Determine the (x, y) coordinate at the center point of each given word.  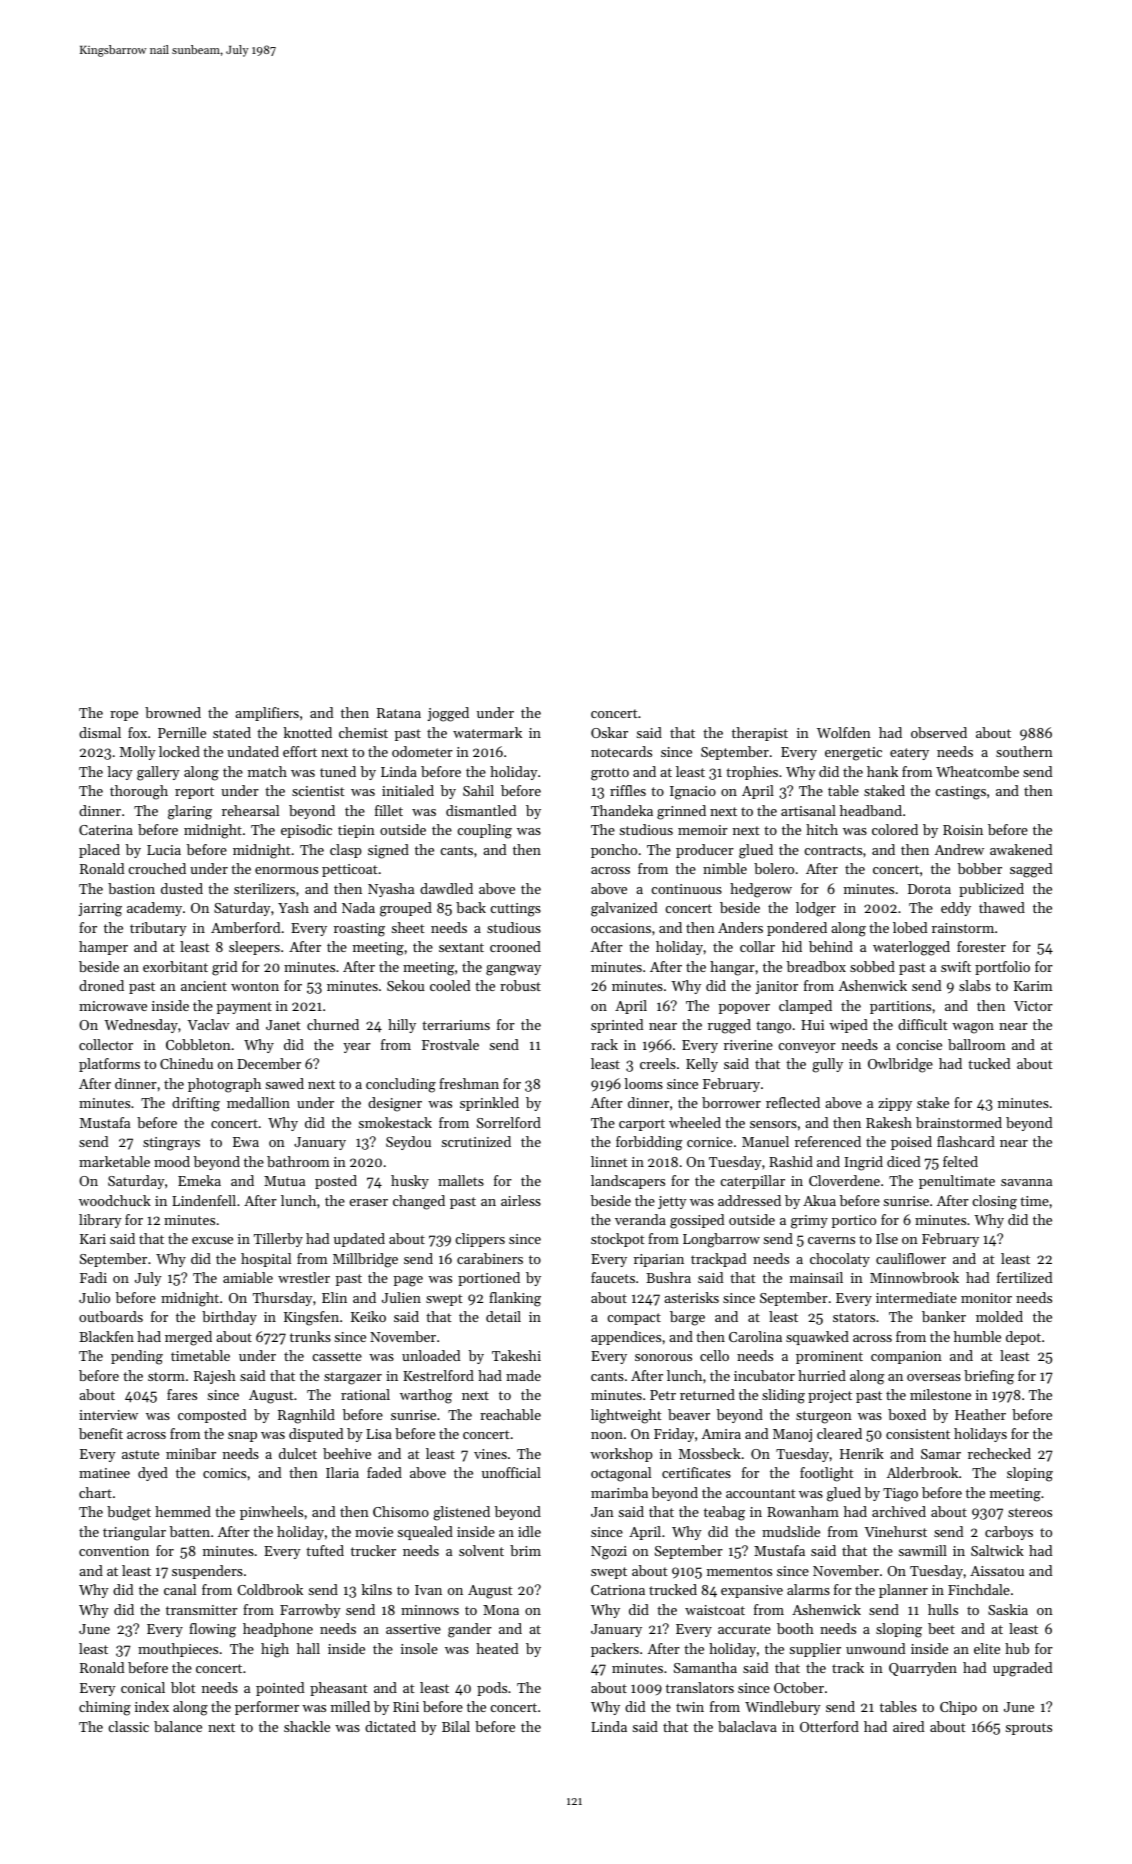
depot (1023, 1338)
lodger (816, 909)
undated (253, 751)
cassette (337, 1356)
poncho (614, 851)
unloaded (431, 1355)
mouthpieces (178, 1650)
